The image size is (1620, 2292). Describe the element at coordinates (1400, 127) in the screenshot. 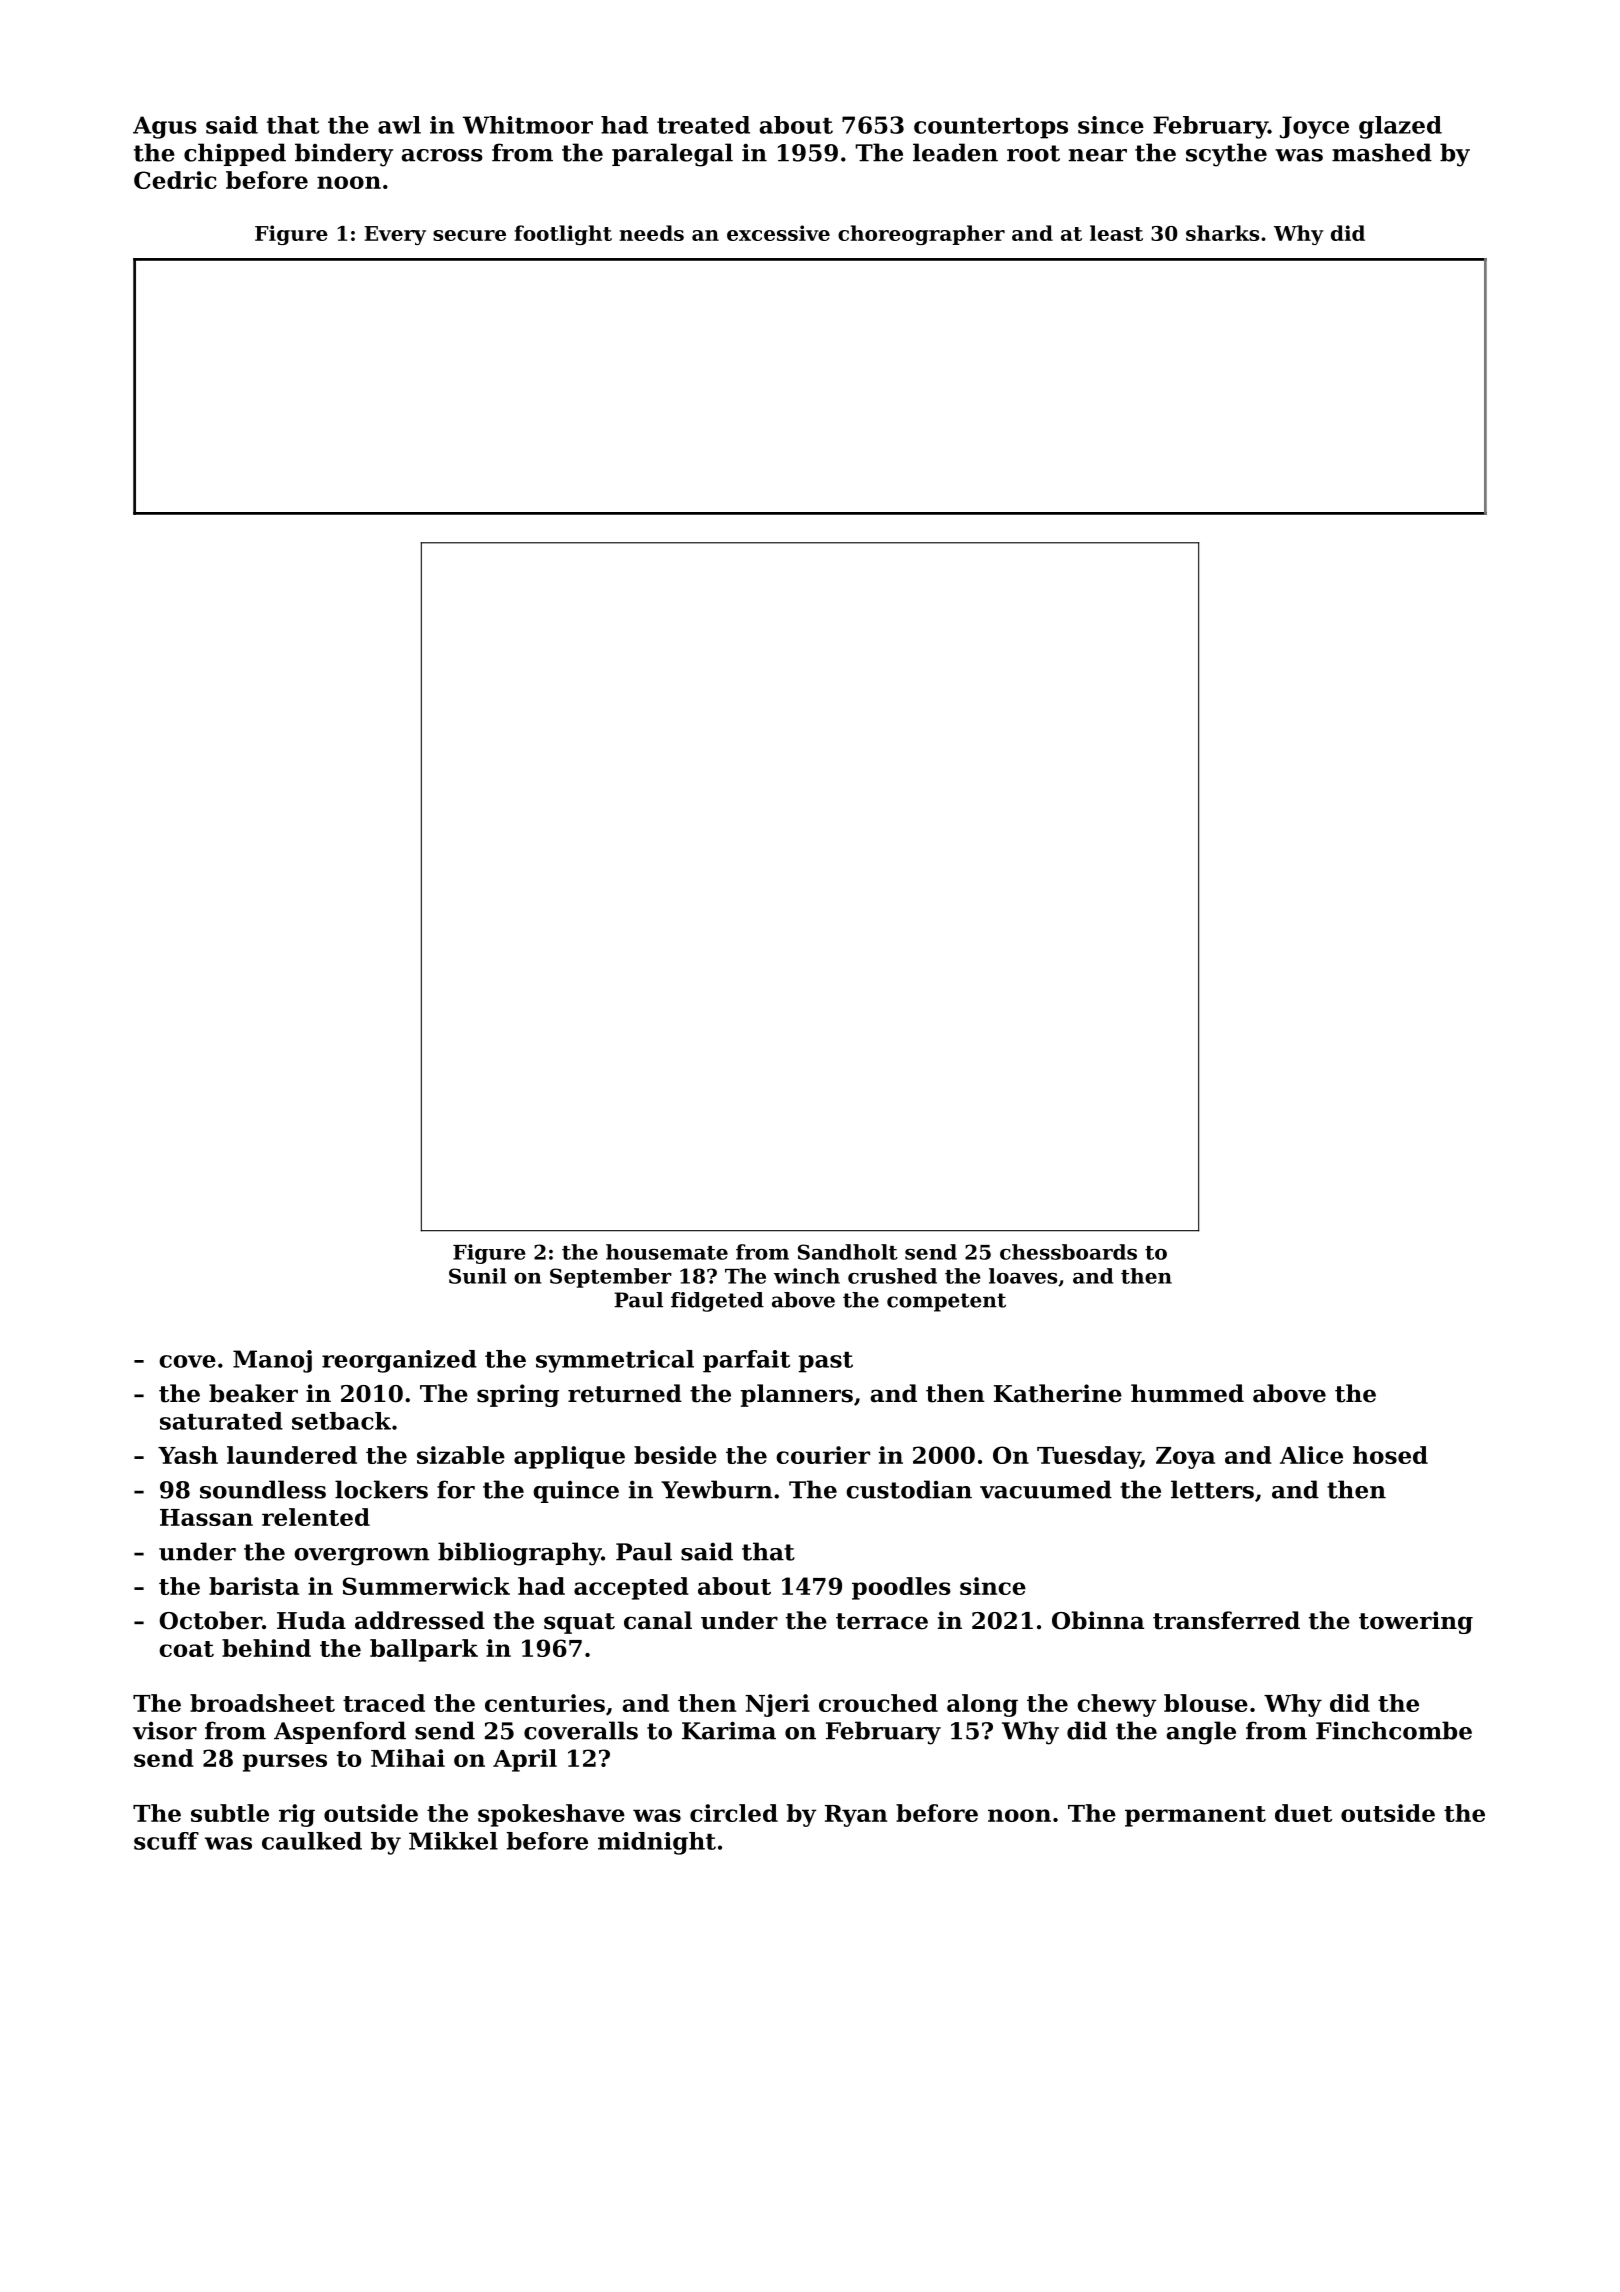

I see `glazed` at that location.
